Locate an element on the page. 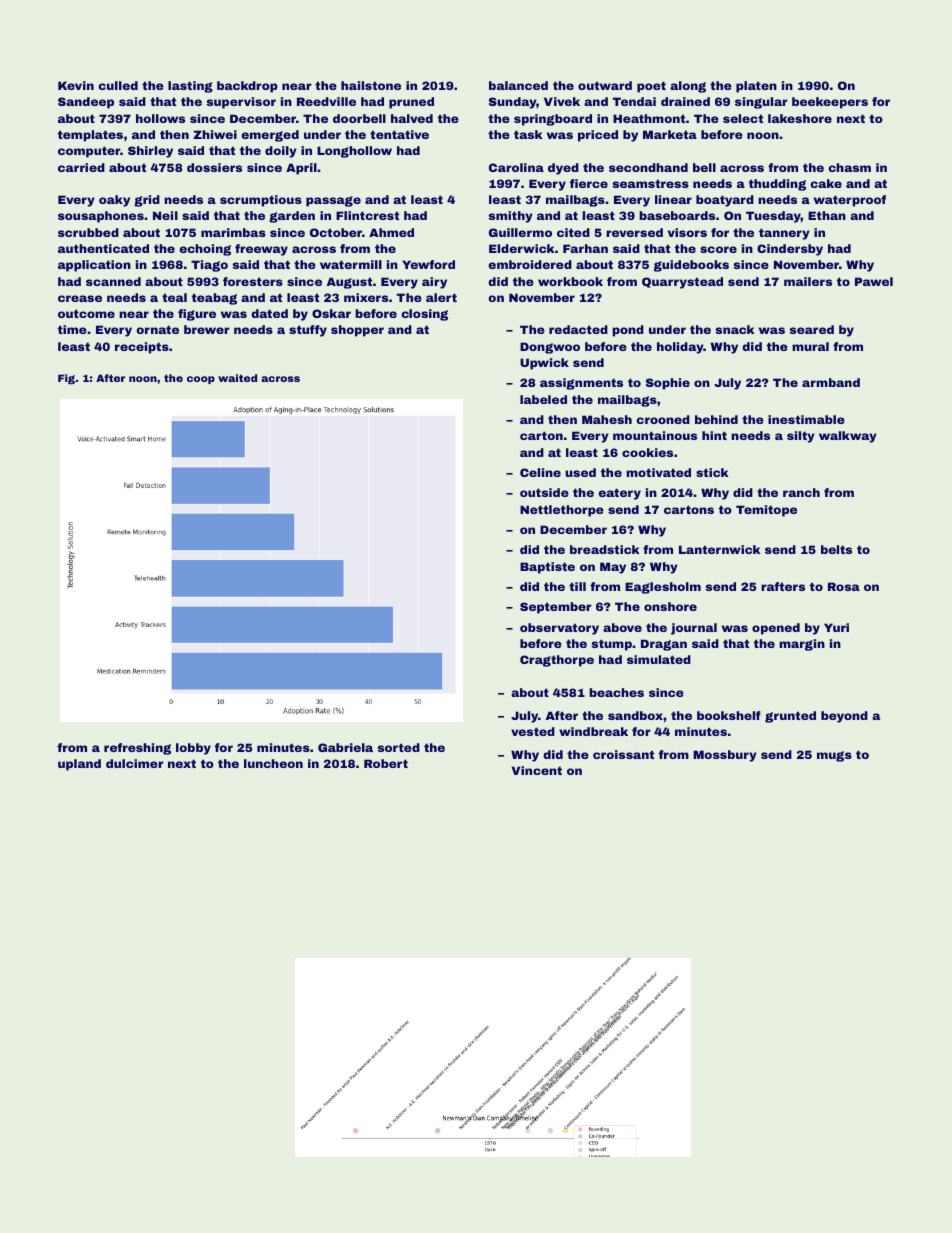  coop is located at coordinates (201, 380).
